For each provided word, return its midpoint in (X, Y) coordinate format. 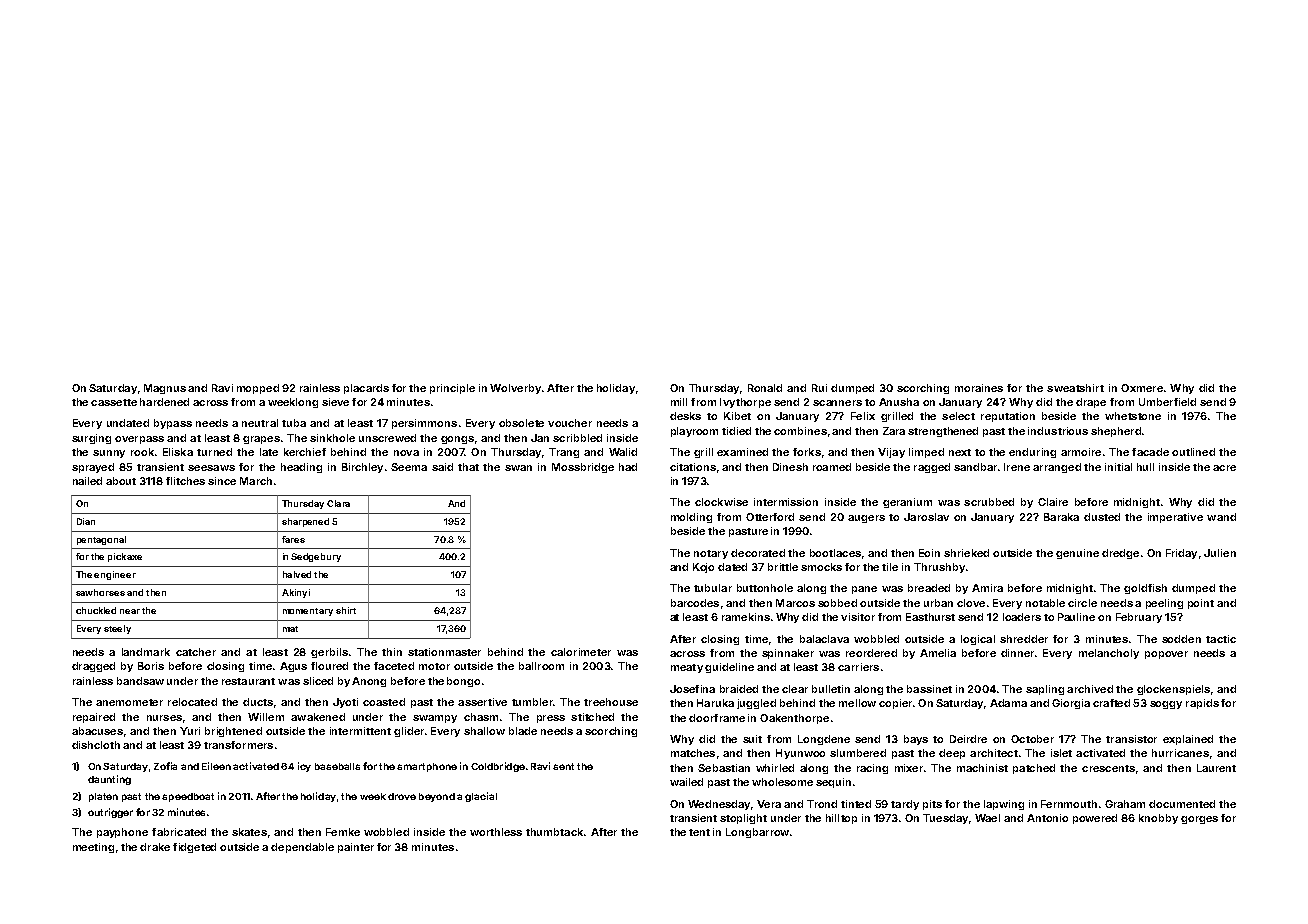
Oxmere (1142, 388)
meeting (93, 848)
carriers (858, 667)
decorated (758, 553)
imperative (1175, 518)
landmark (146, 652)
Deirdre (968, 739)
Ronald (765, 388)
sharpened (305, 522)
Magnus (165, 389)
